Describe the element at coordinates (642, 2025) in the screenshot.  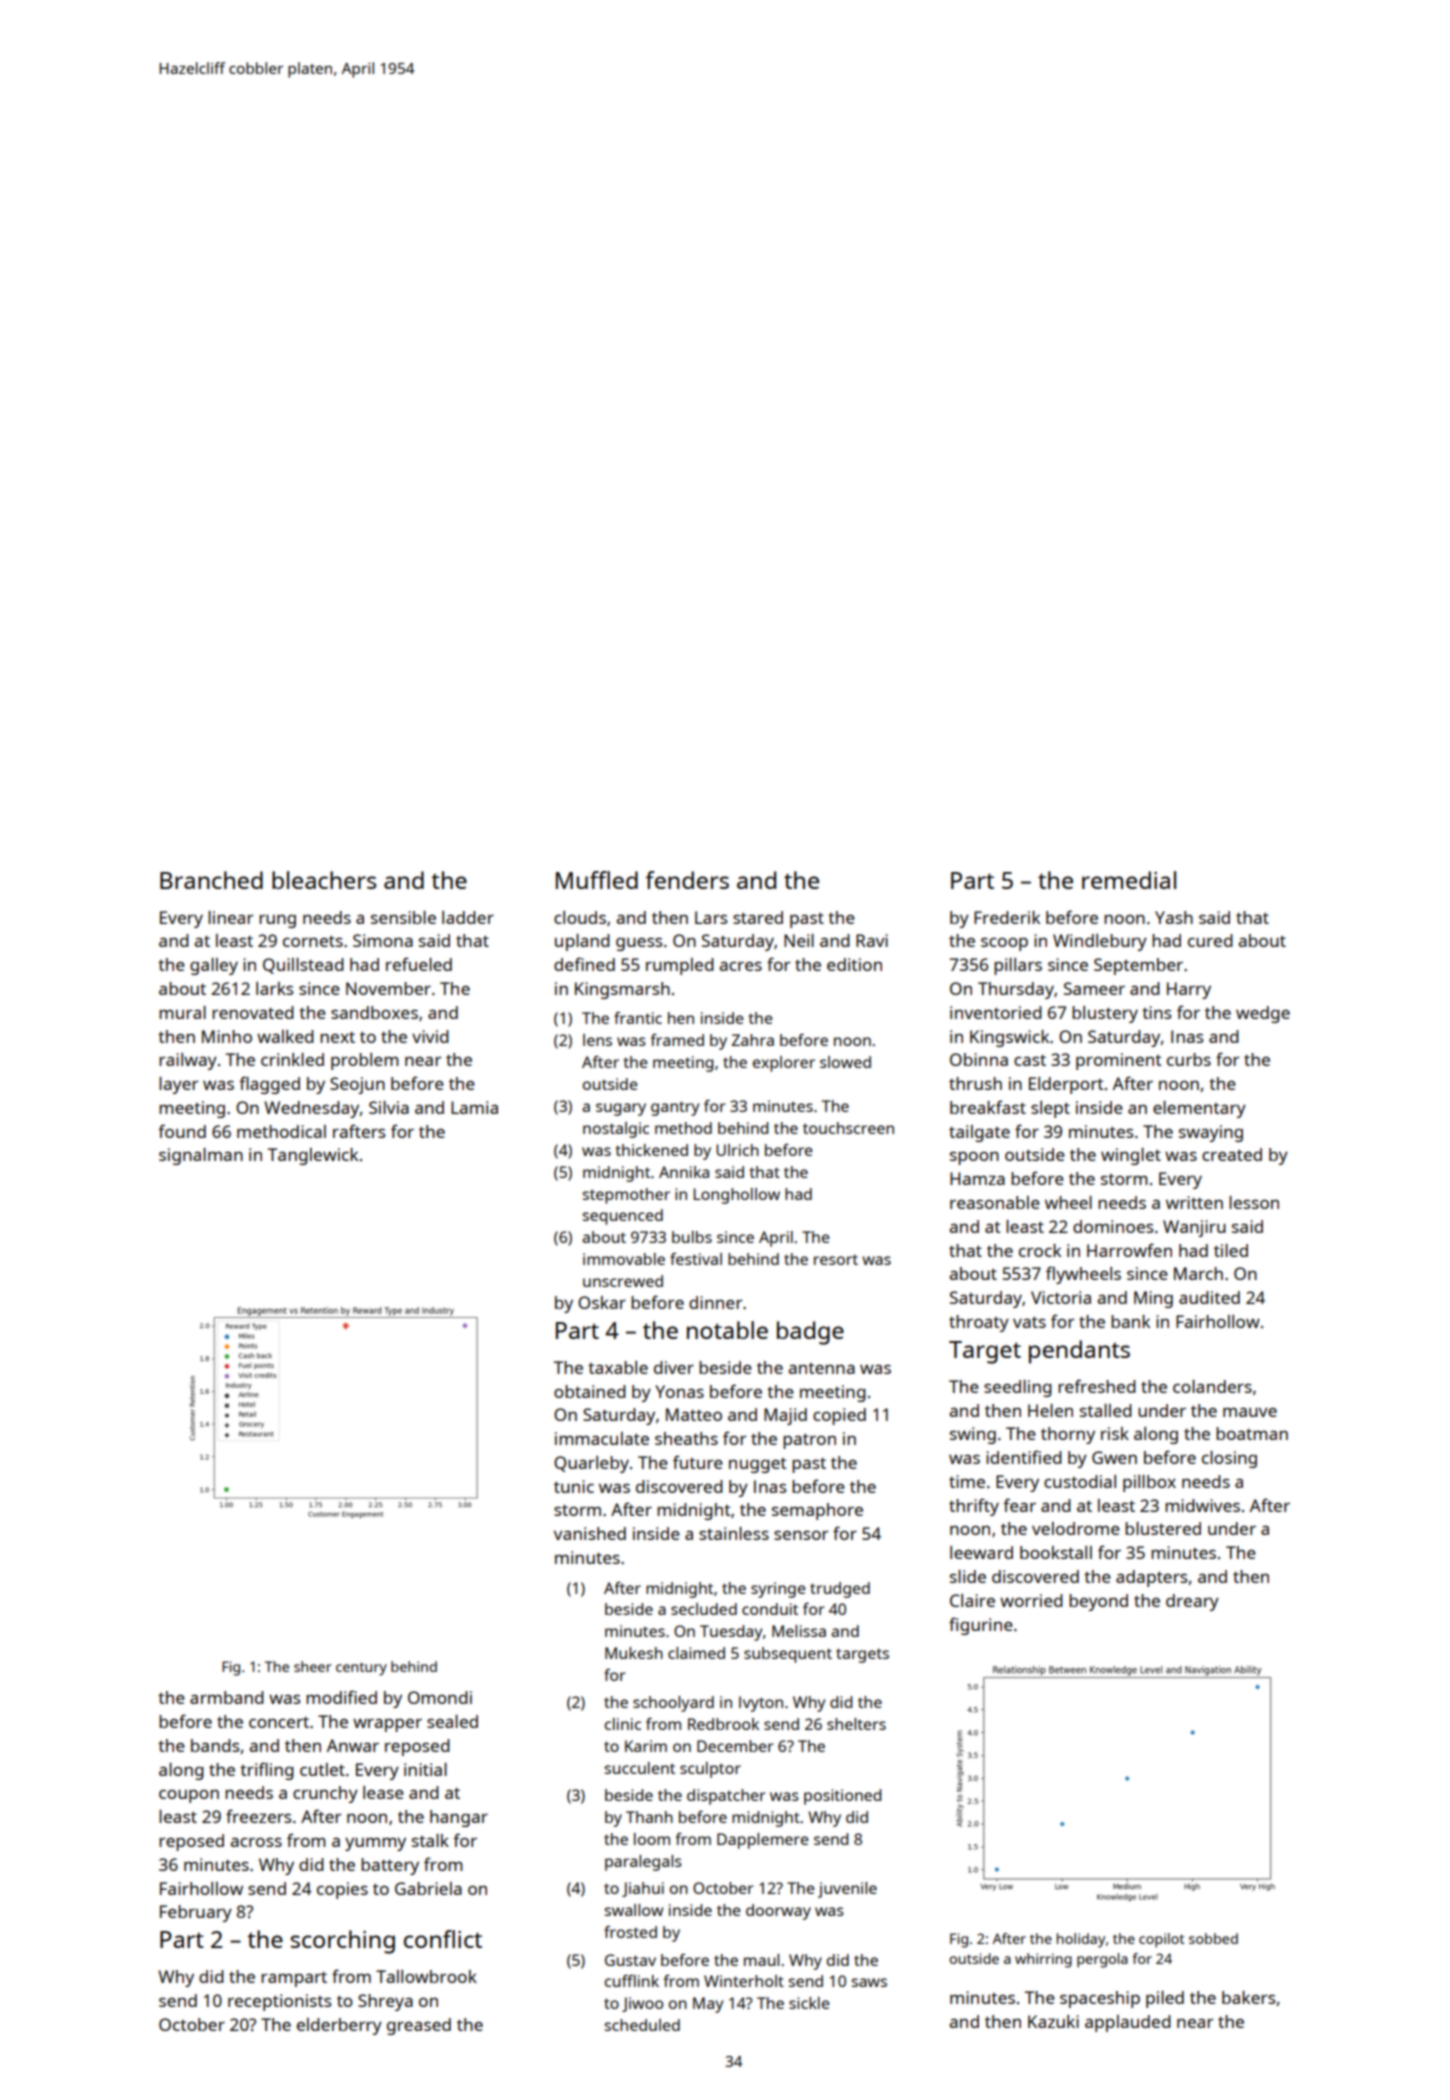
I see `scheduled` at that location.
